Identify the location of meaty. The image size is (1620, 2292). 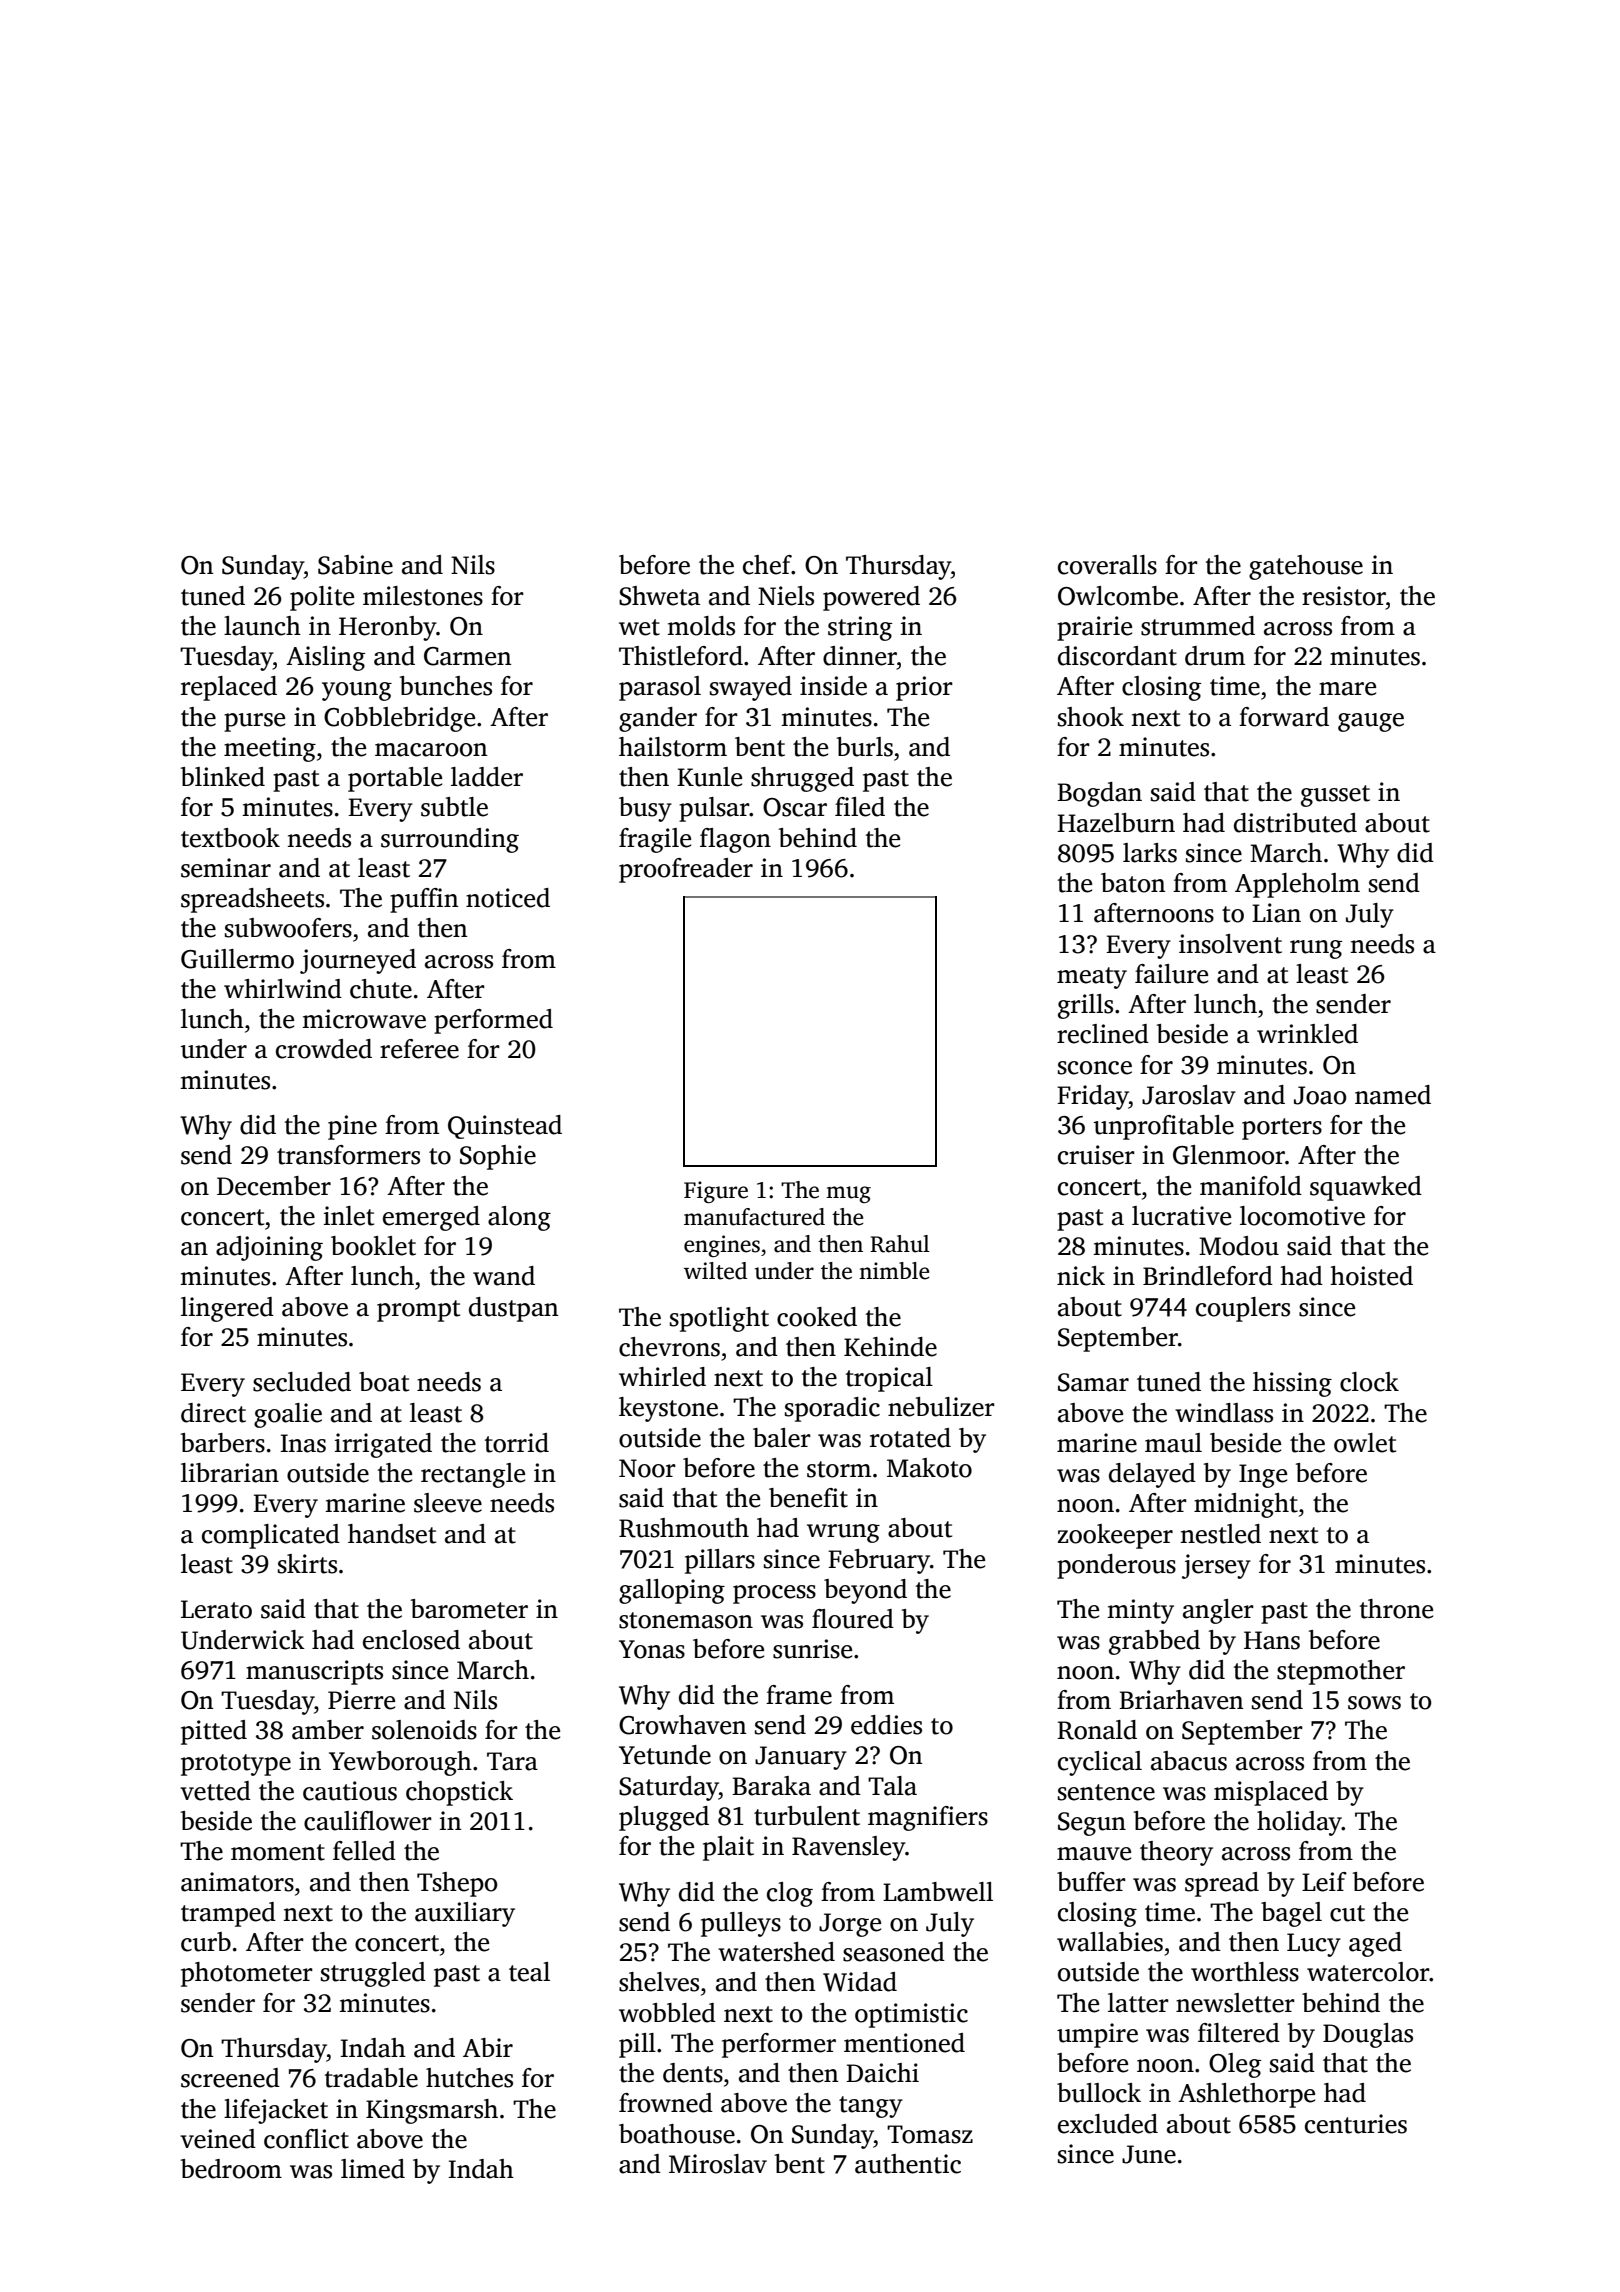
(1092, 978).
